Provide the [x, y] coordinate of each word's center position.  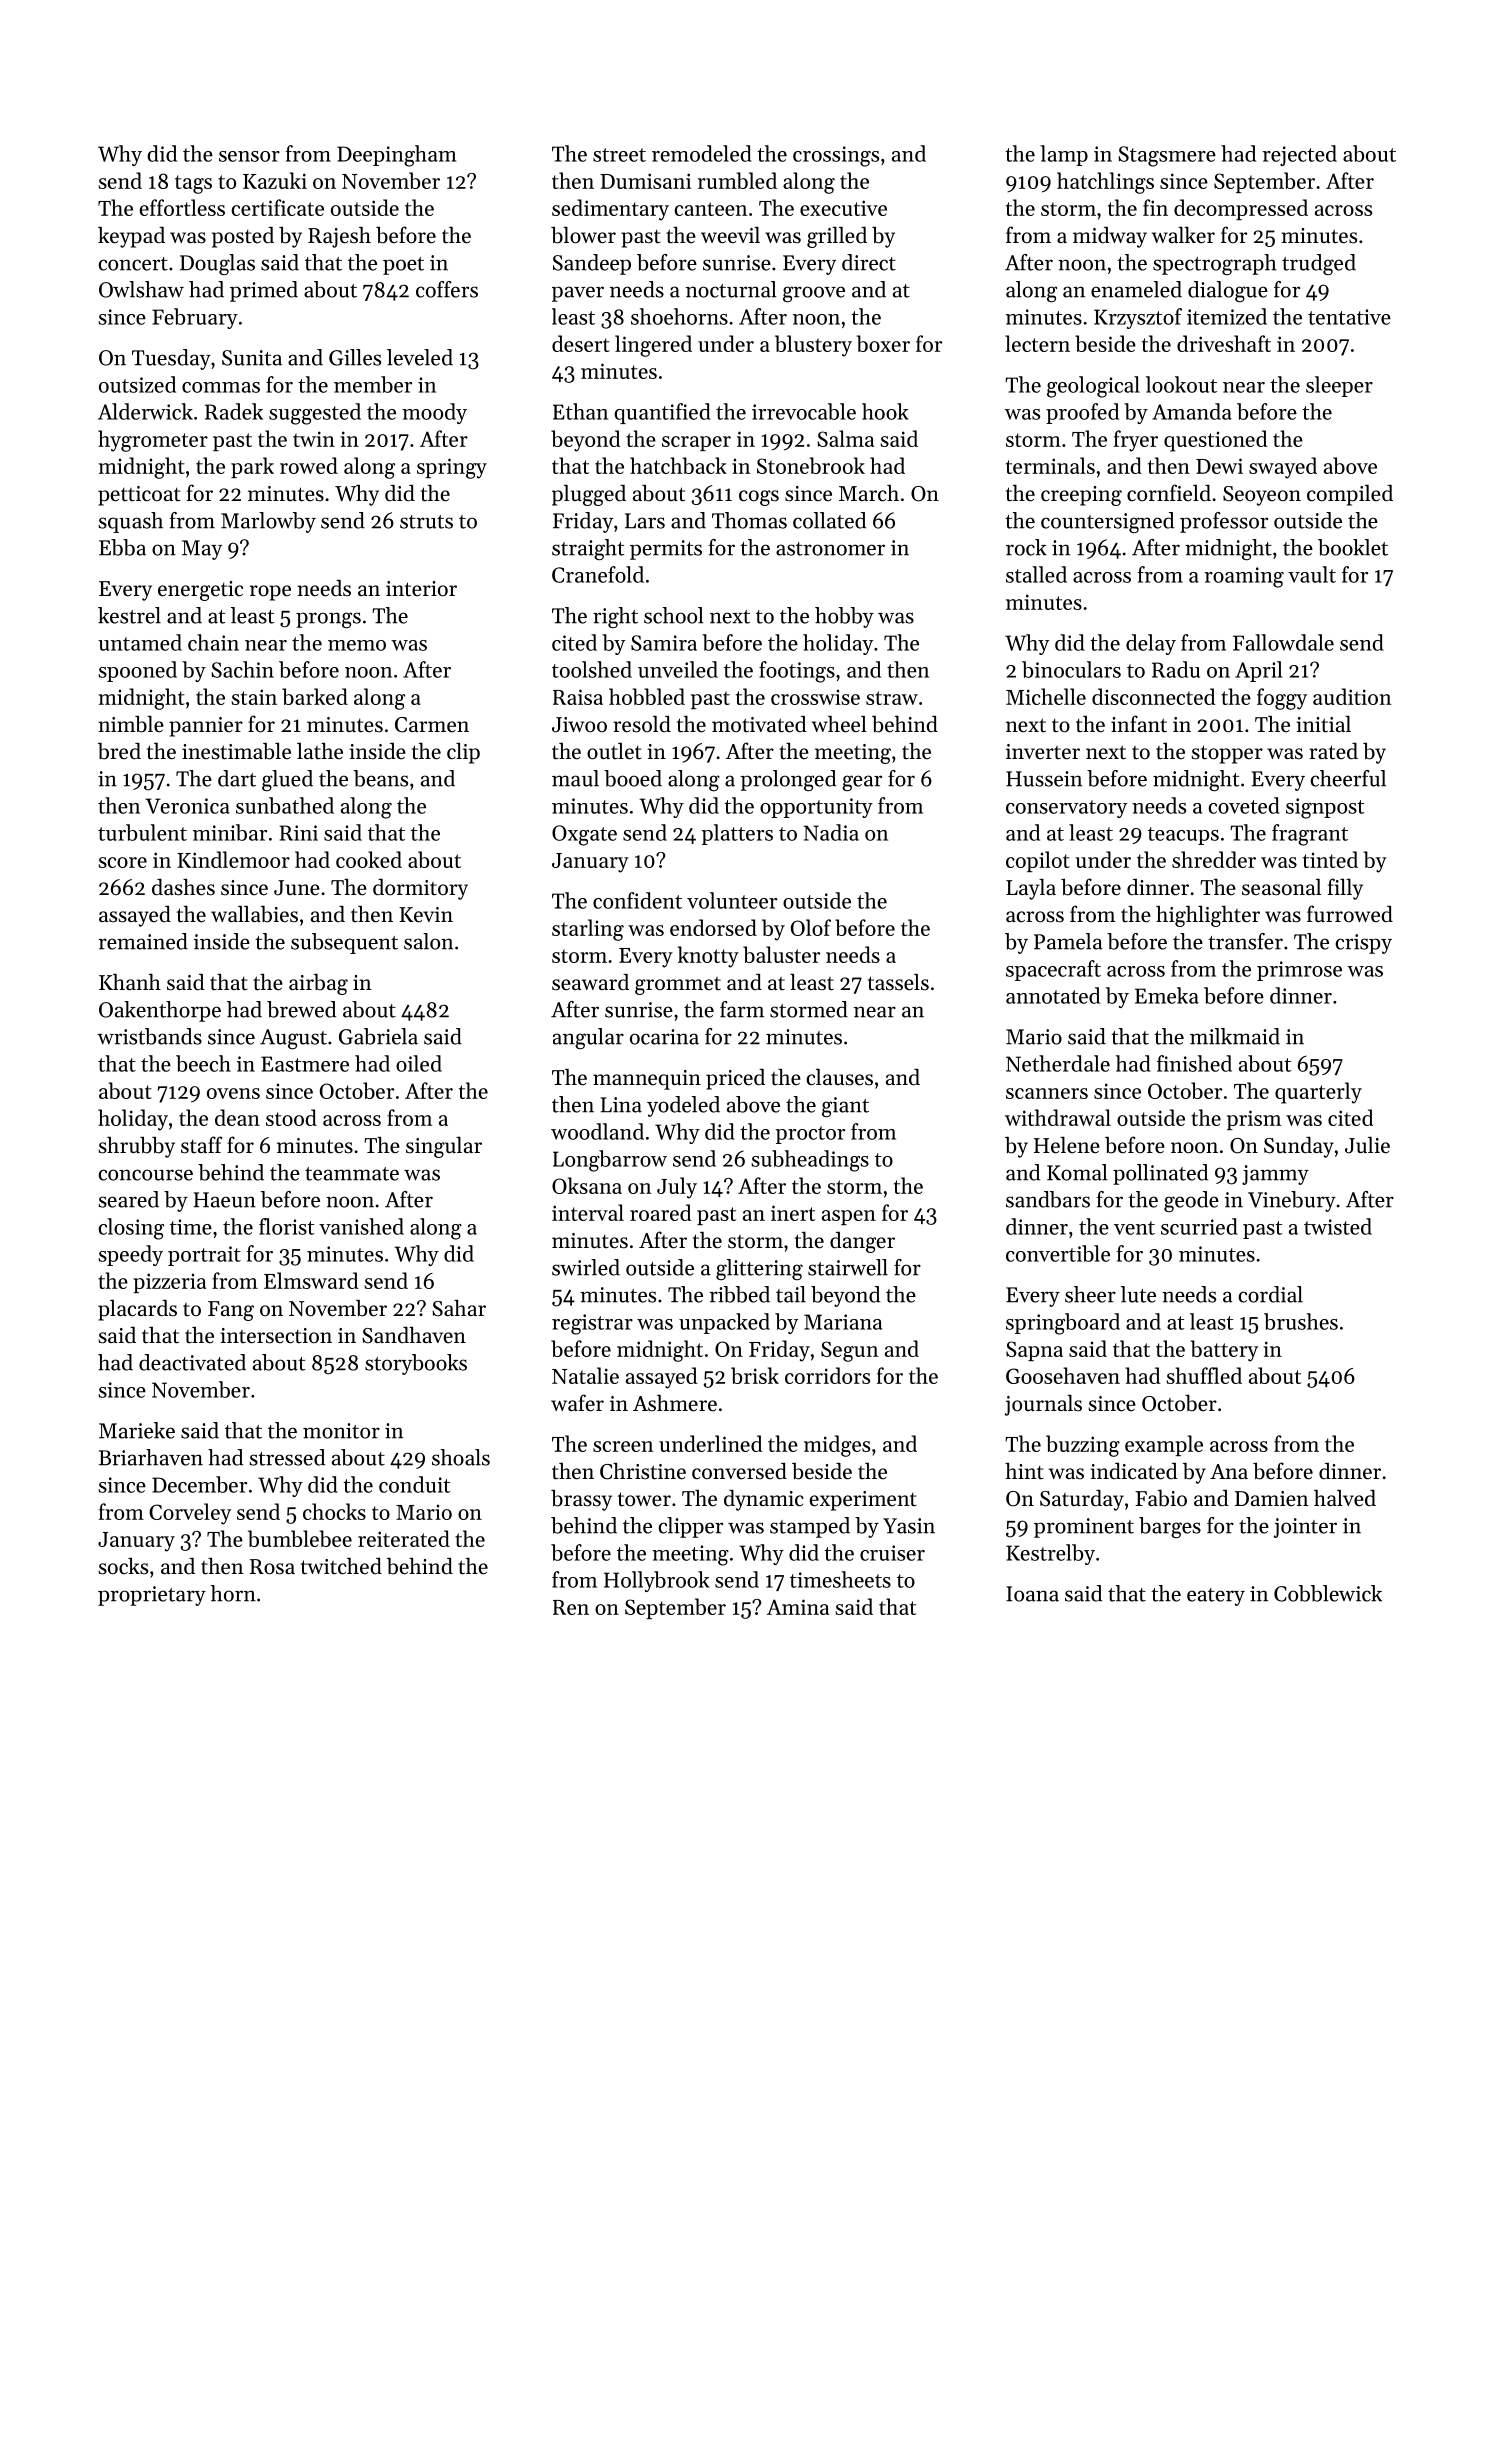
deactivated [192, 1362]
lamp [1064, 155]
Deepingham [397, 156]
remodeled [702, 153]
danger [862, 1242]
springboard [1063, 1324]
